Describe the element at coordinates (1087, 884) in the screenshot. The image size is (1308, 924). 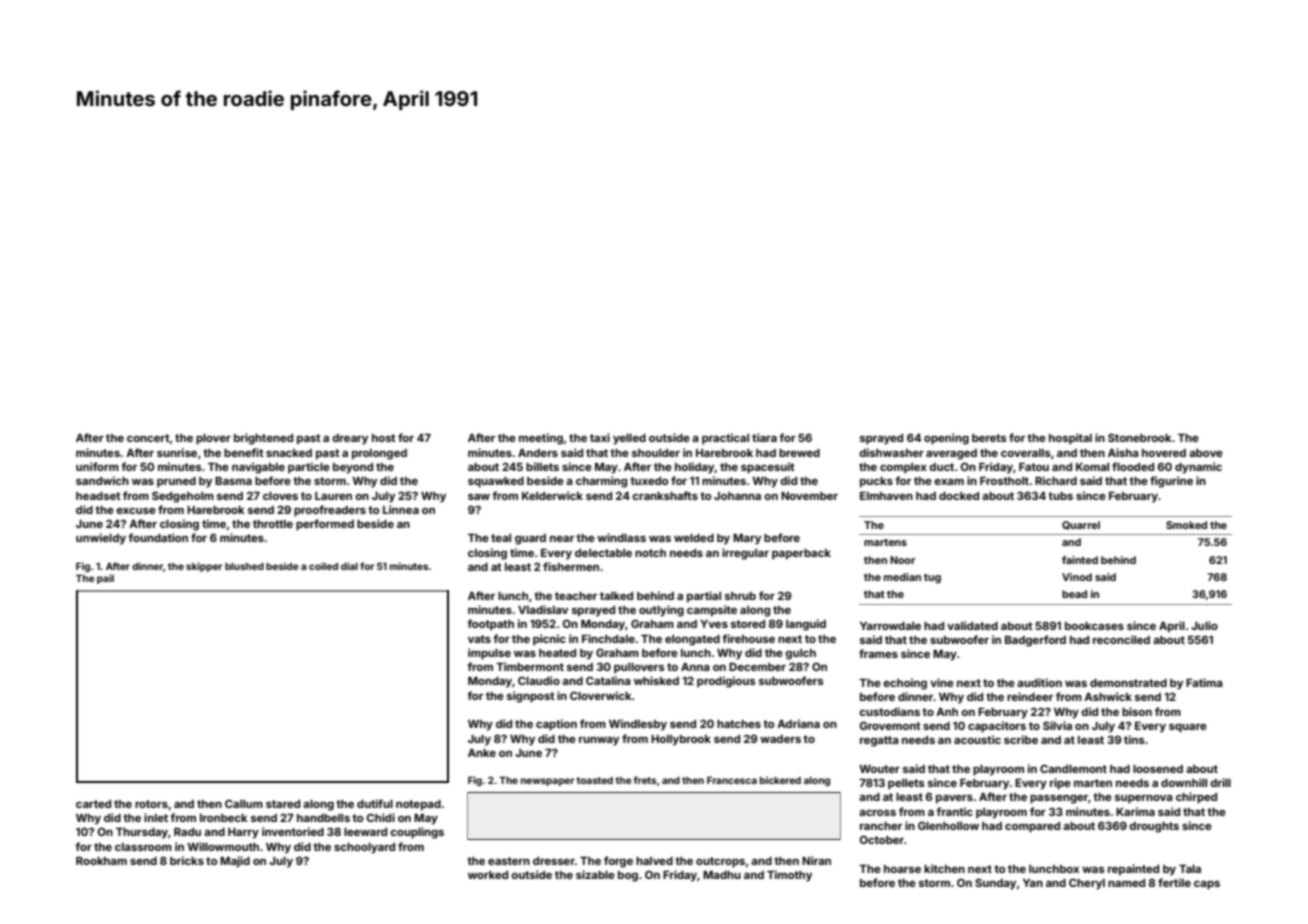
I see `Cheryl` at that location.
